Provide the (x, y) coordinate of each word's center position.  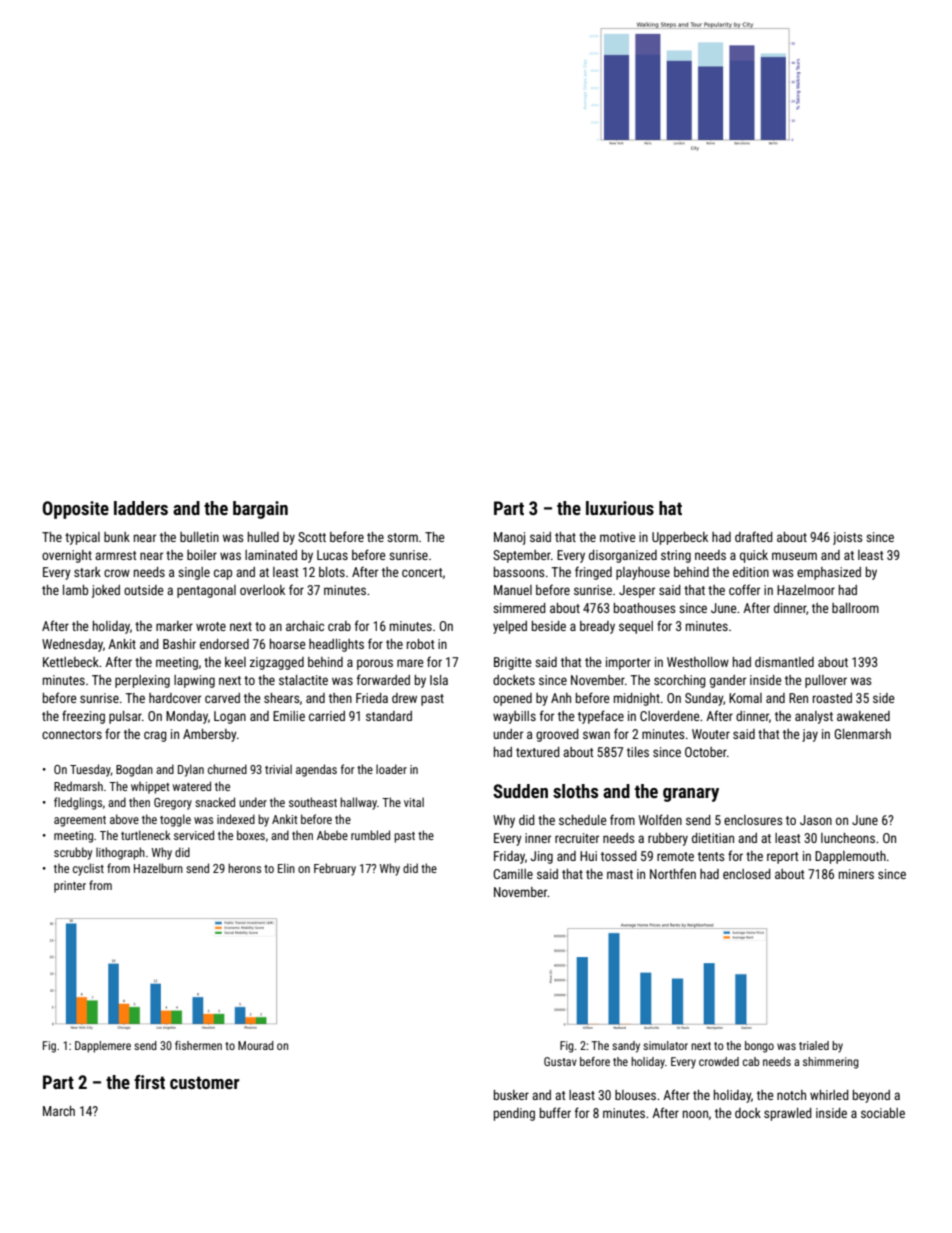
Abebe (332, 835)
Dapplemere (103, 1047)
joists (847, 538)
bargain (260, 510)
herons (244, 868)
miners (856, 874)
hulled (263, 537)
